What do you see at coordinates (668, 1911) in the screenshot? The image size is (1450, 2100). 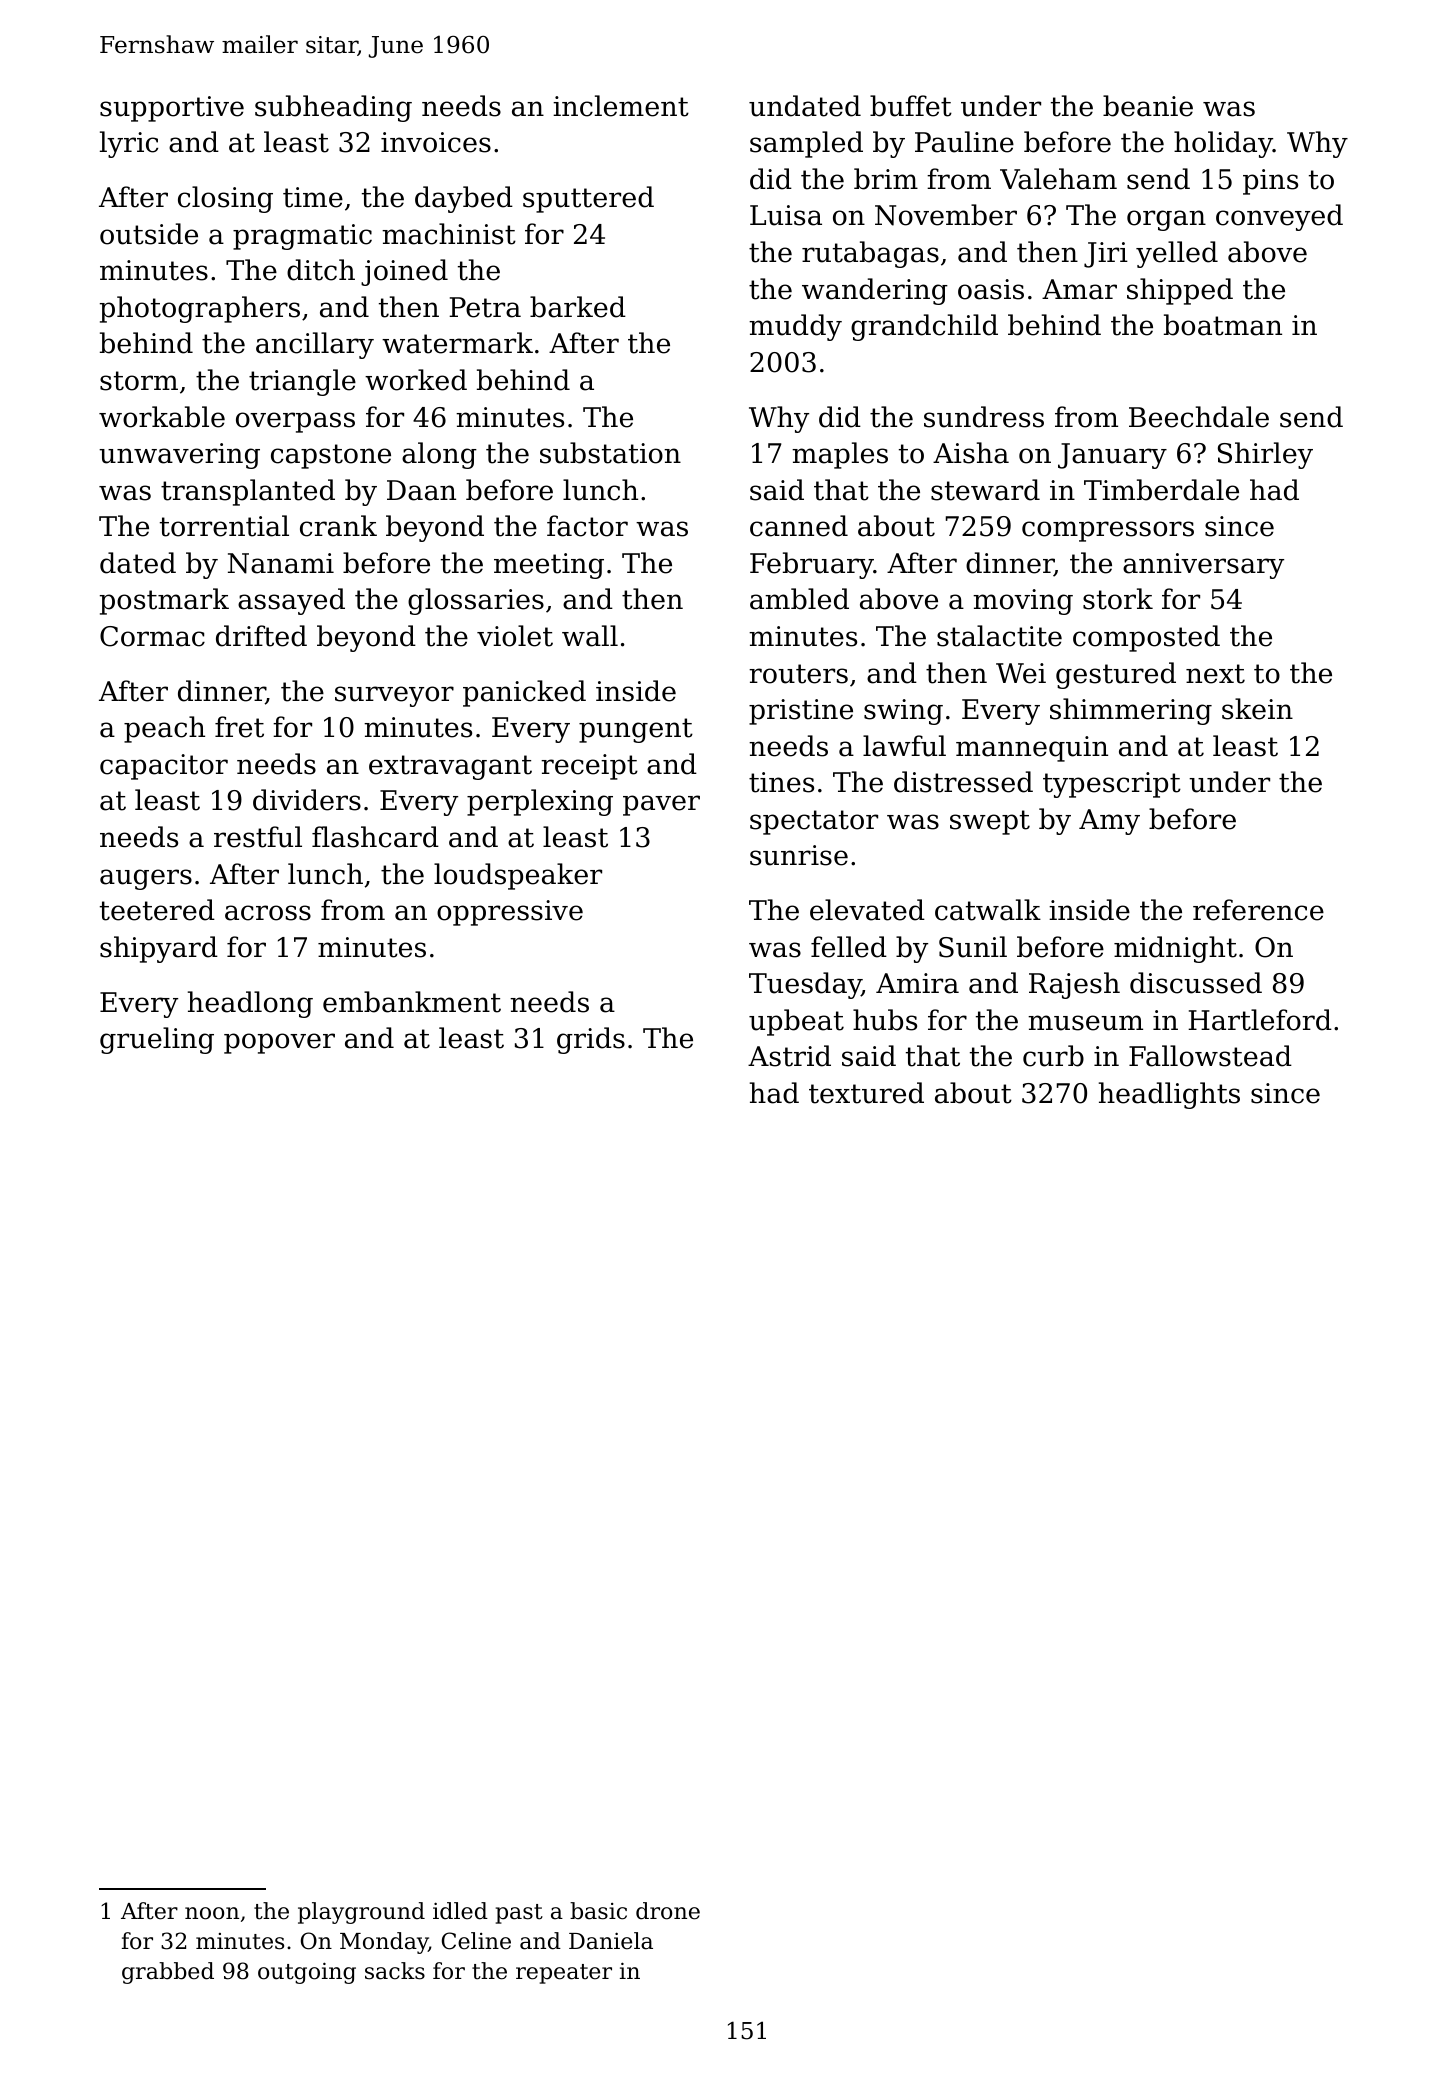 I see `drone` at bounding box center [668, 1911].
